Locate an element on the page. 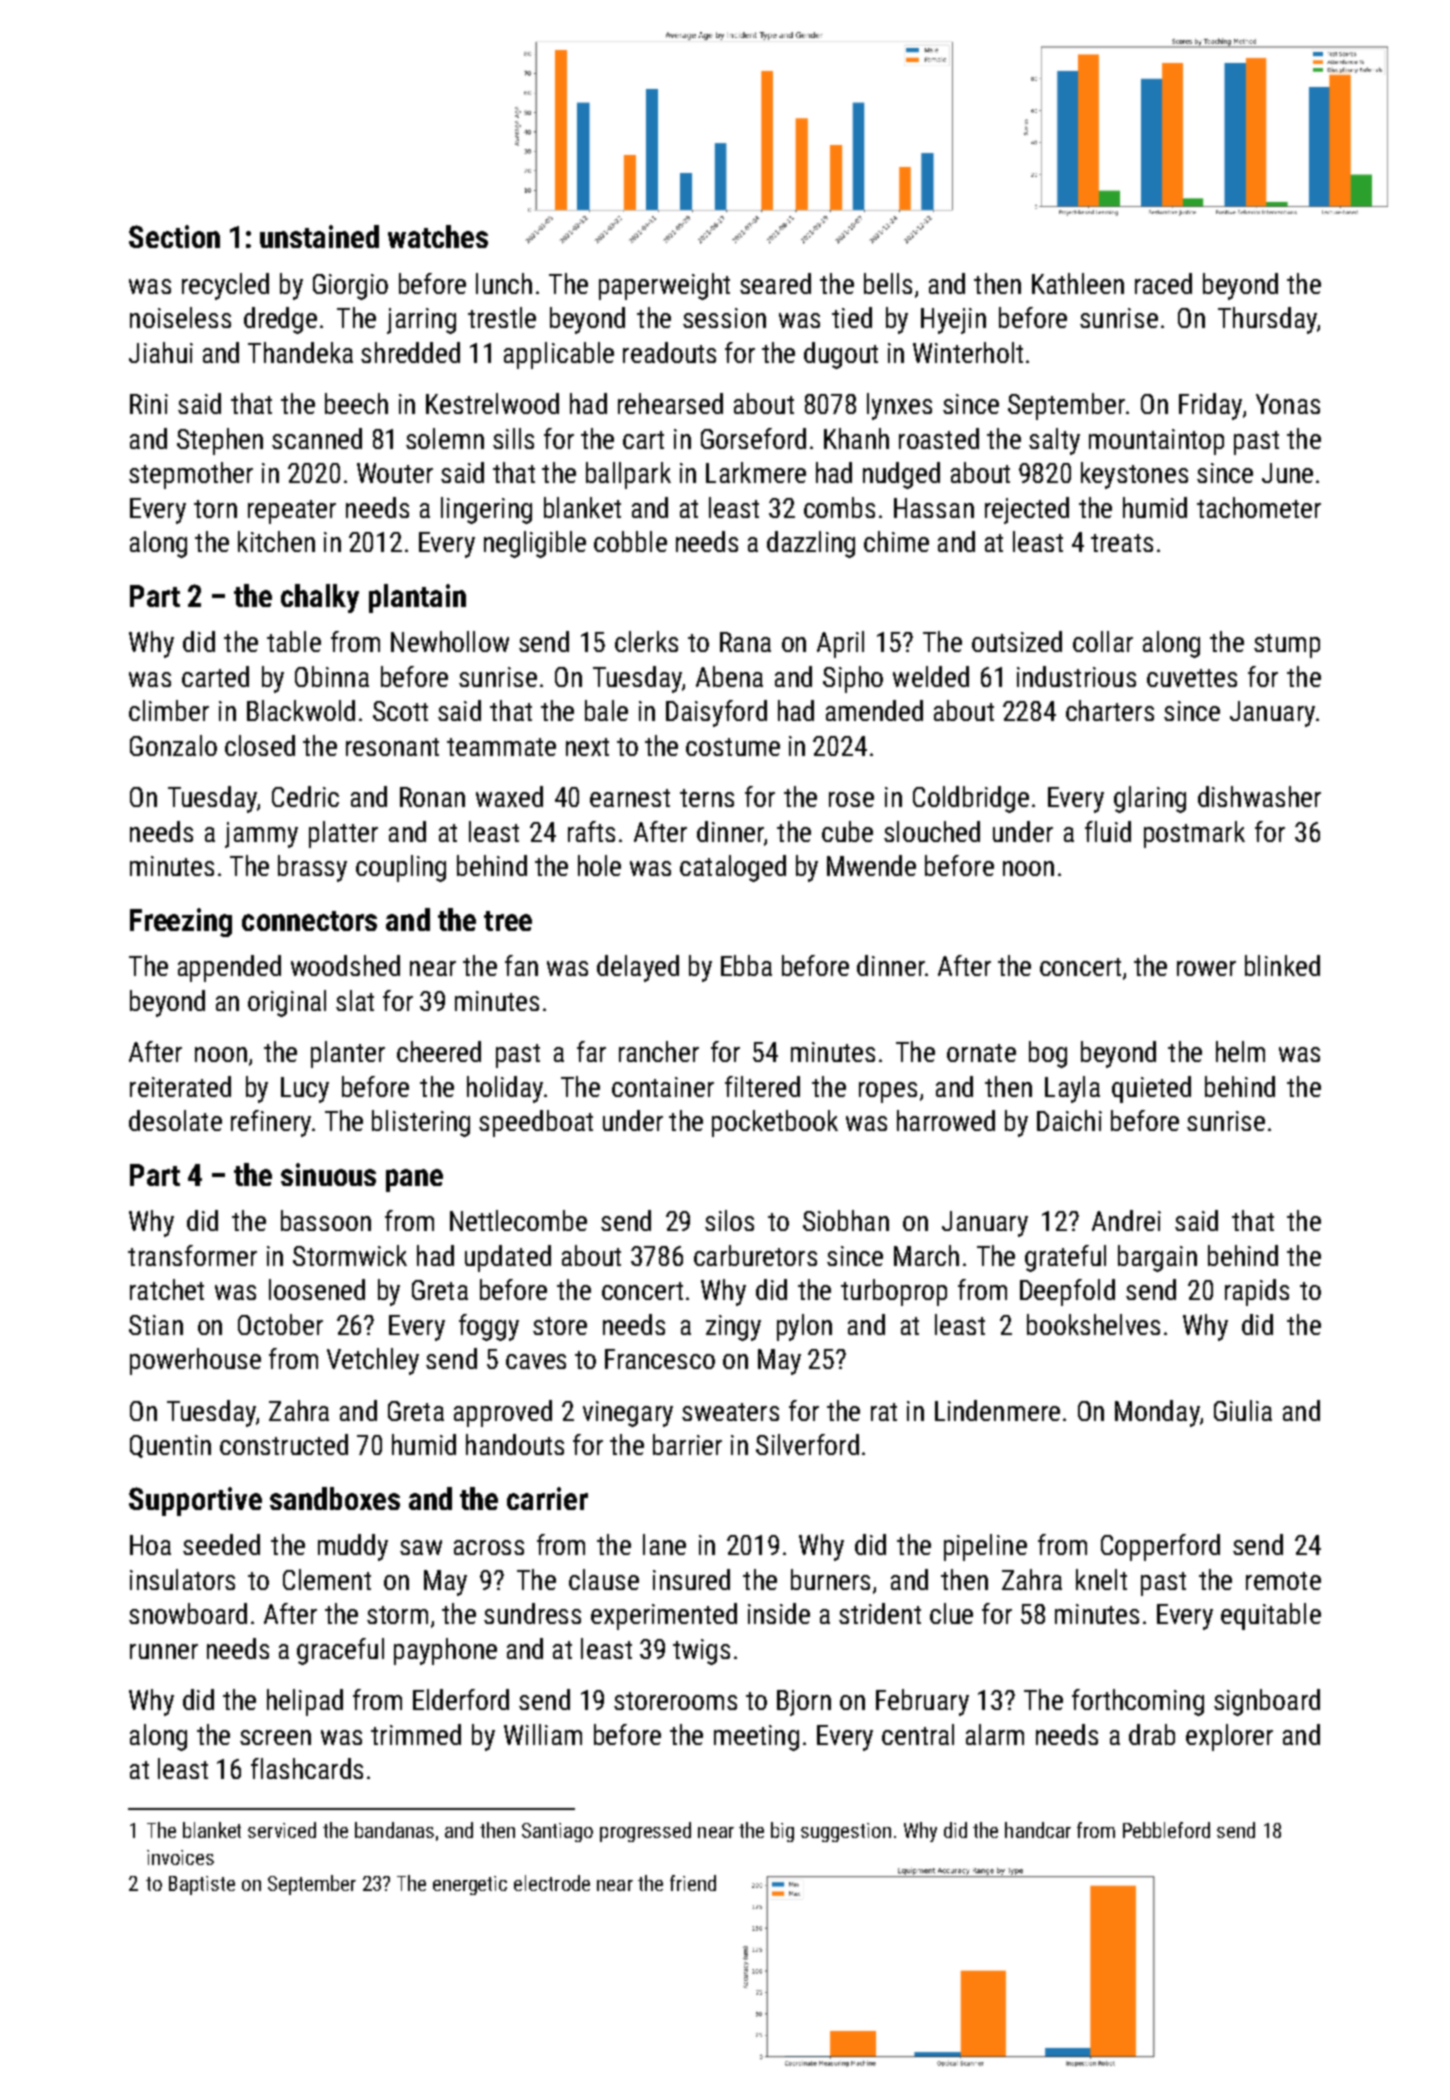  helm is located at coordinates (1240, 1051).
